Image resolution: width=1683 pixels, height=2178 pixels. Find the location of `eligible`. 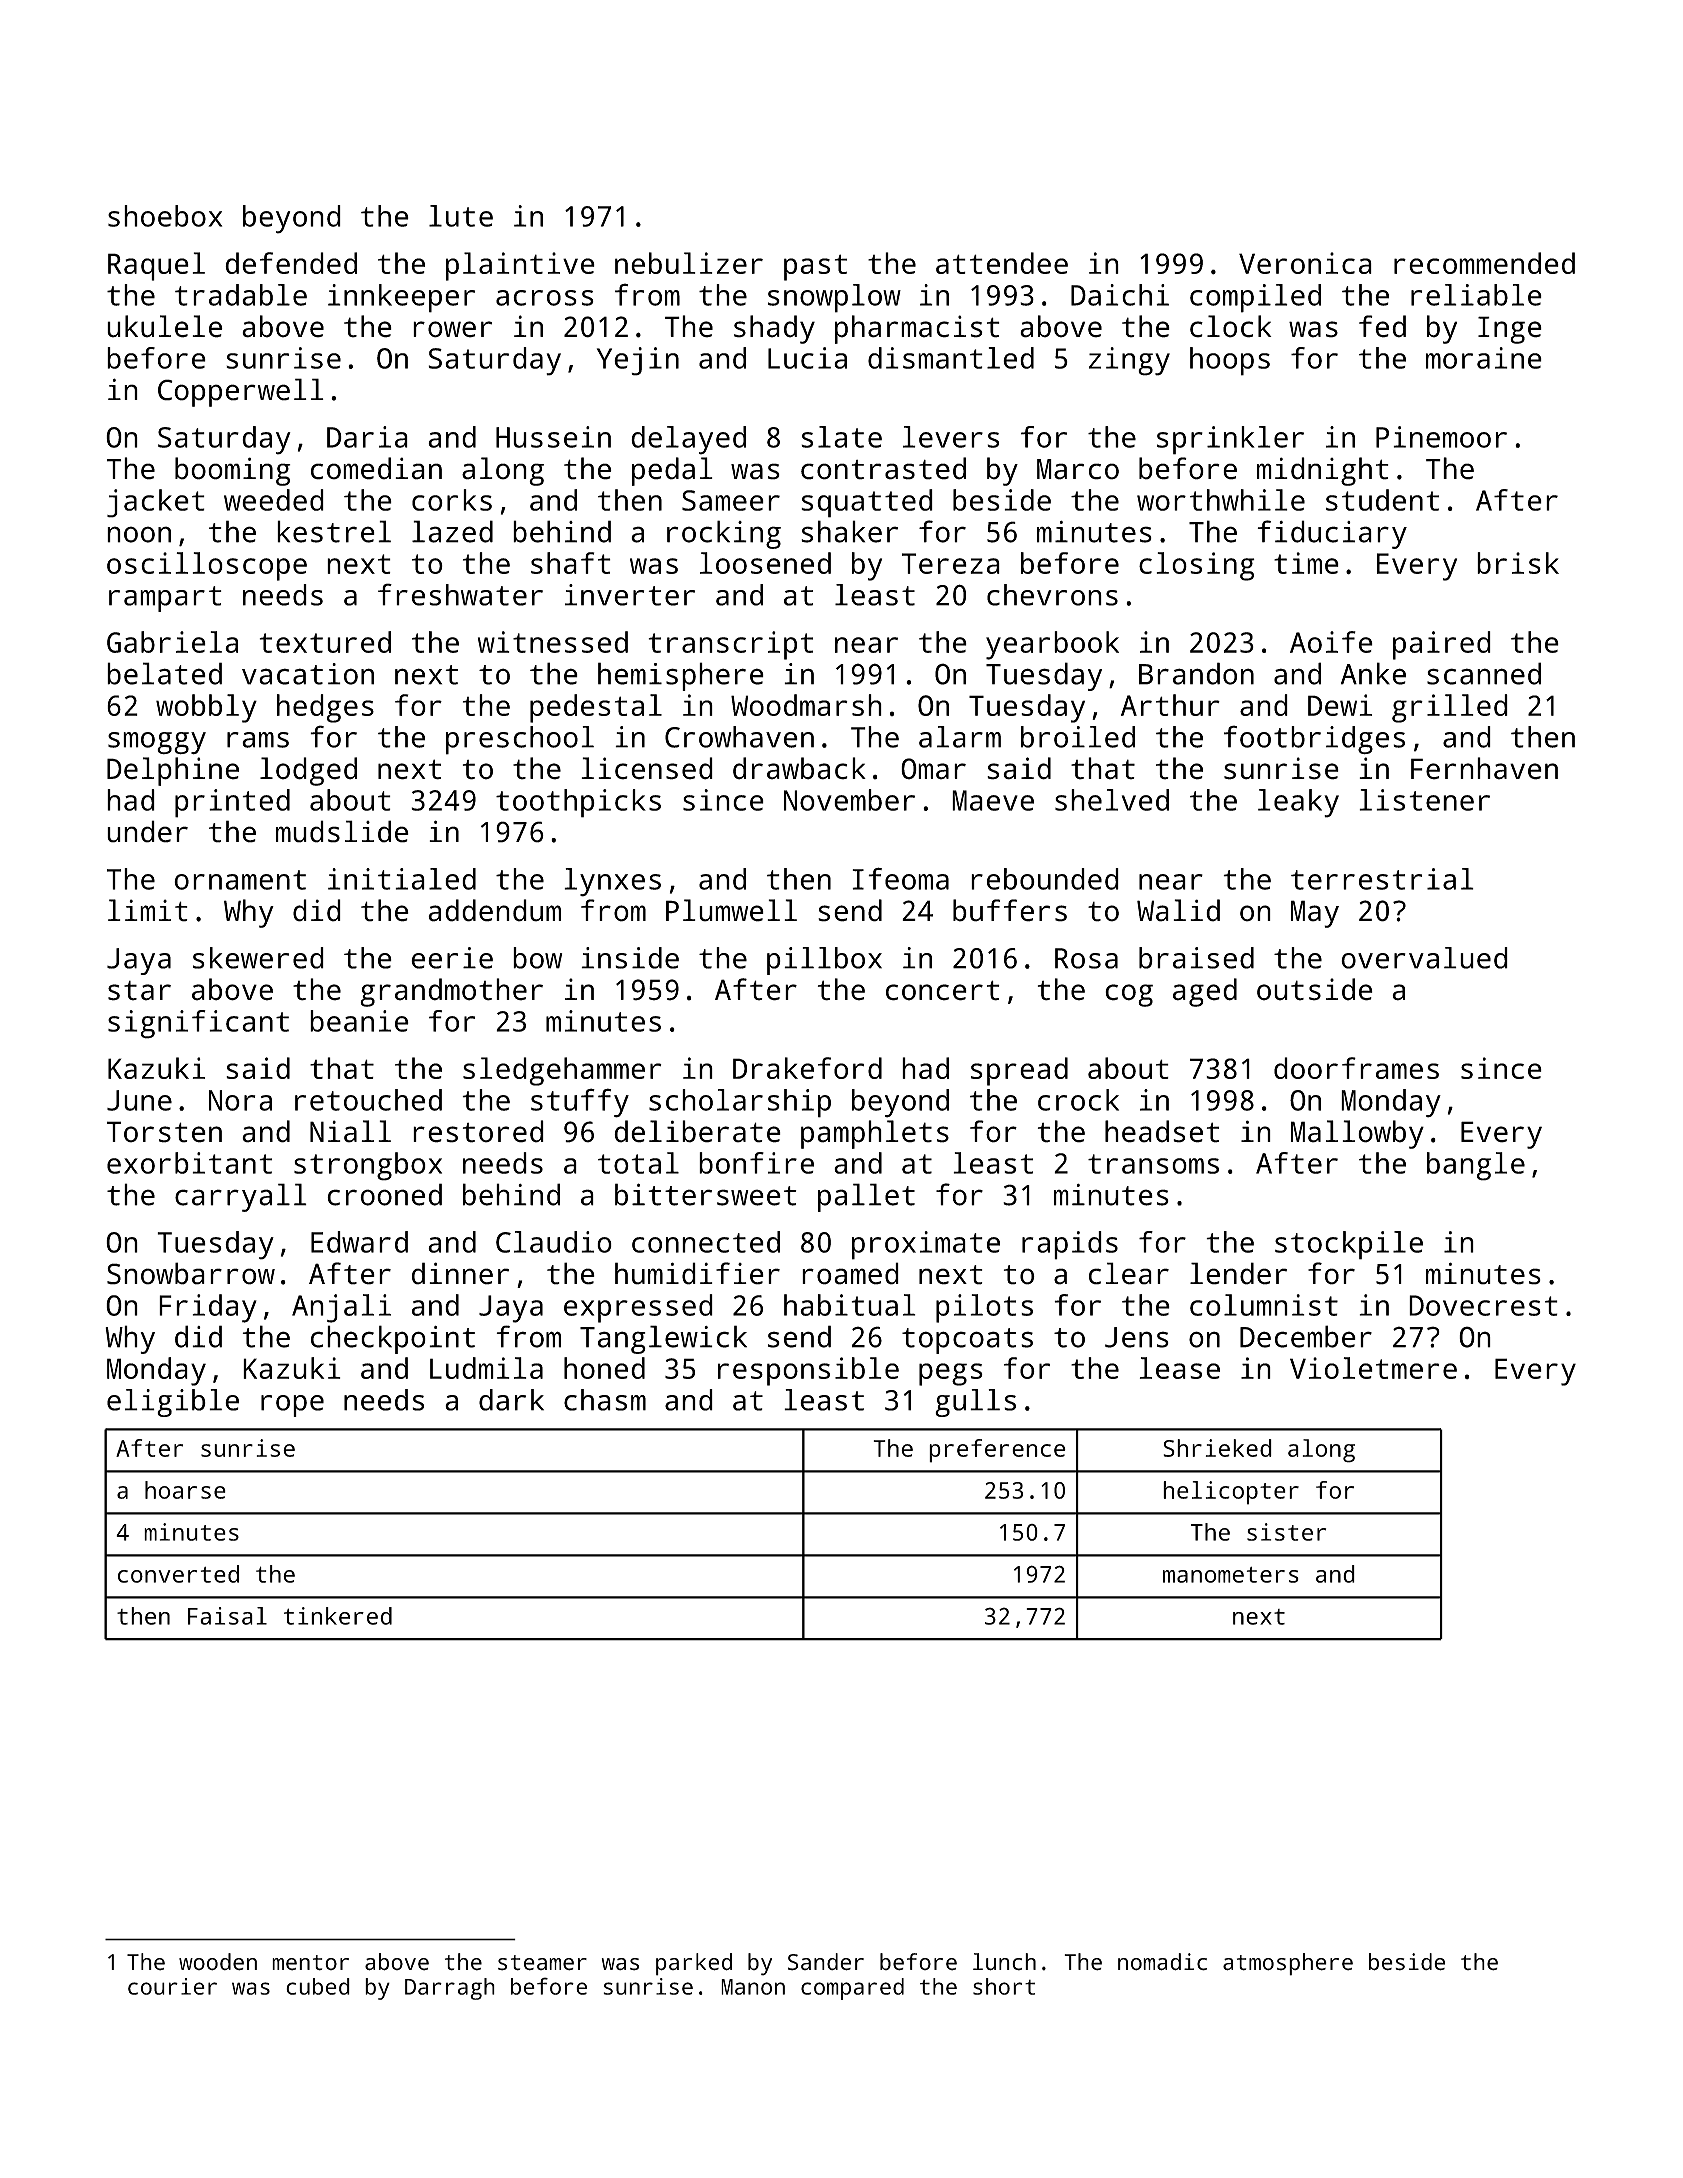

eligible is located at coordinates (173, 1403).
